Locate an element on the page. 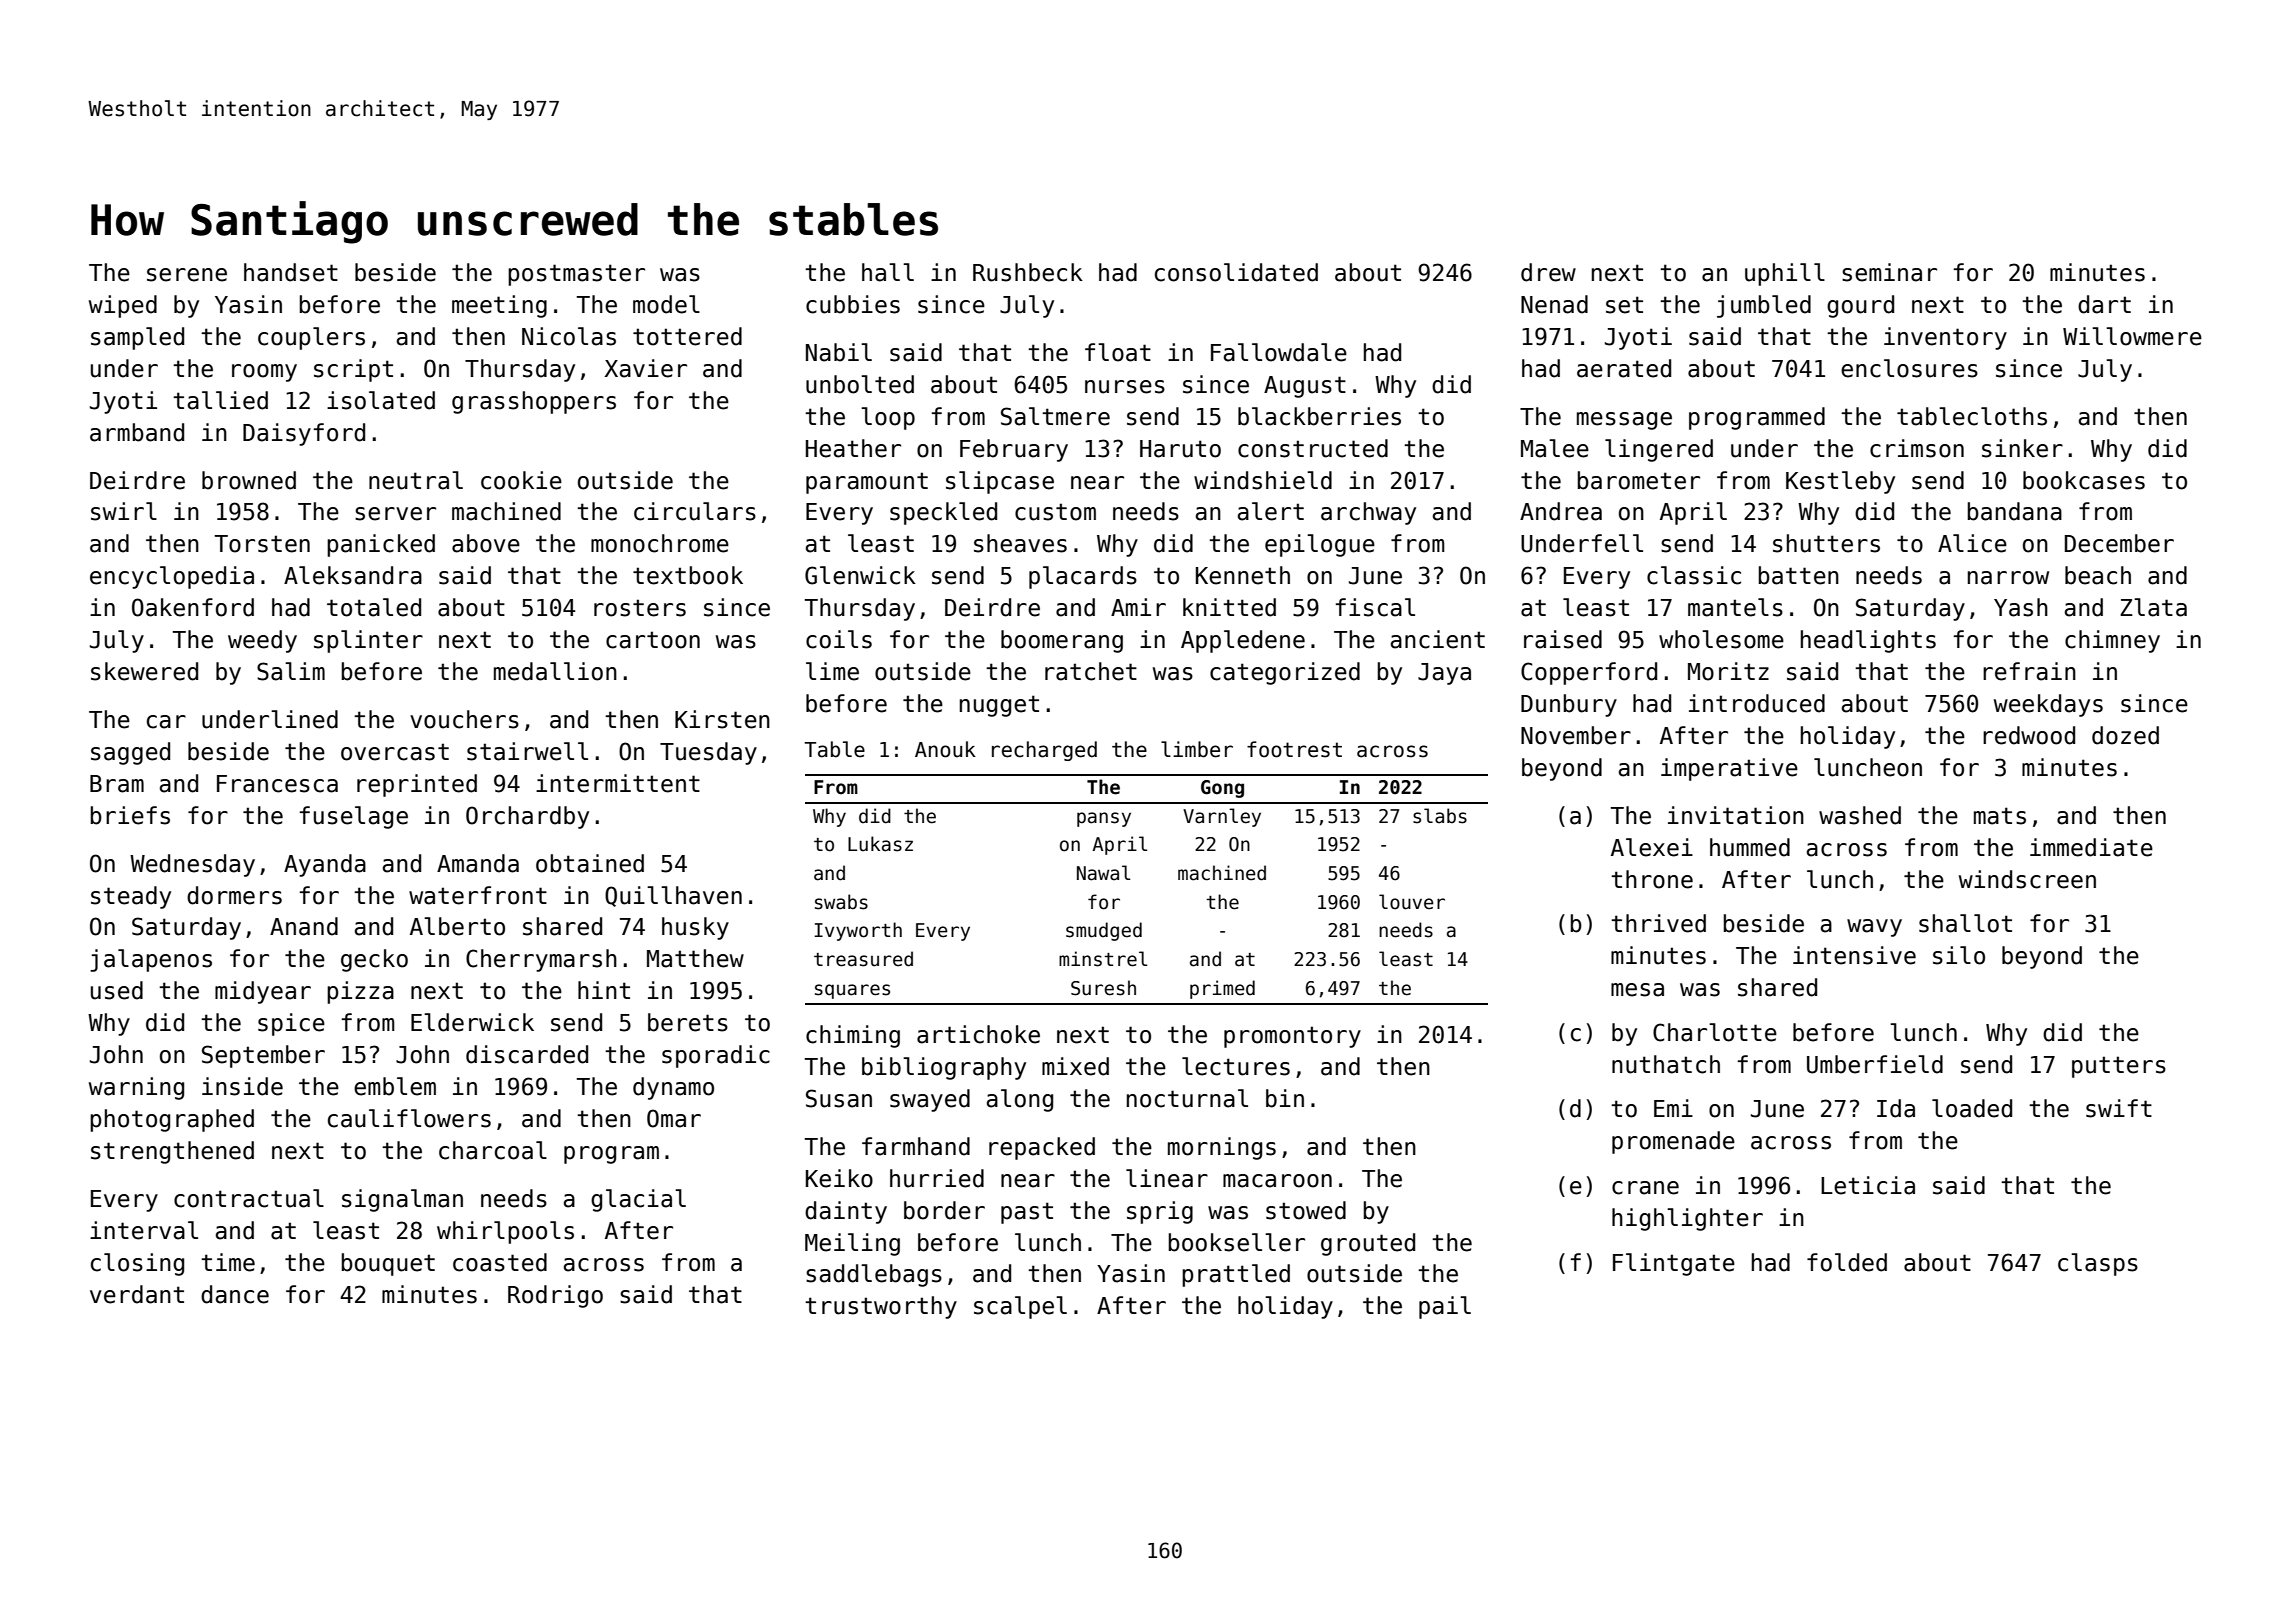 This image has width=2292, height=1620. shutters is located at coordinates (1826, 543).
